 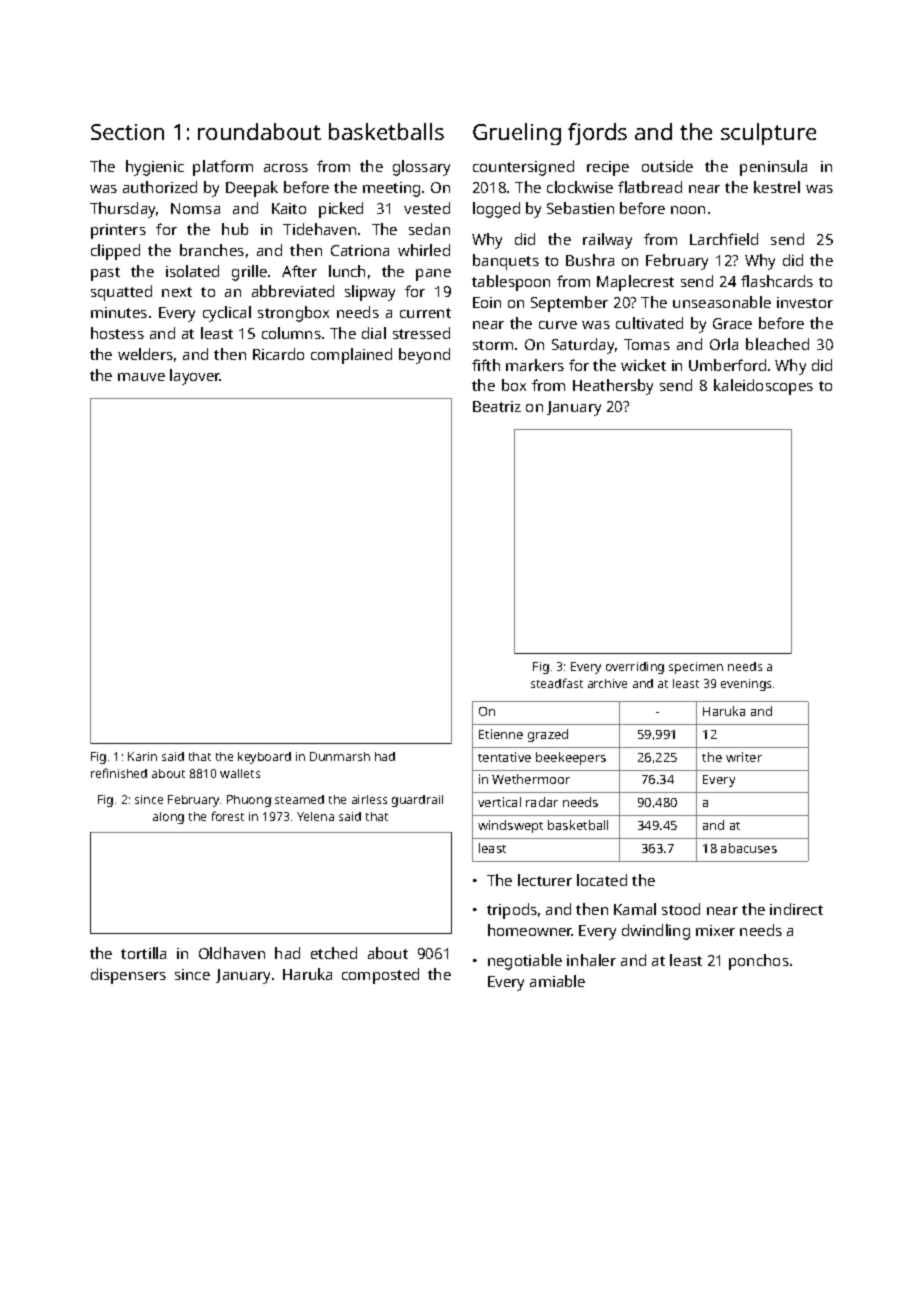 What do you see at coordinates (228, 816) in the page?
I see `forest` at bounding box center [228, 816].
